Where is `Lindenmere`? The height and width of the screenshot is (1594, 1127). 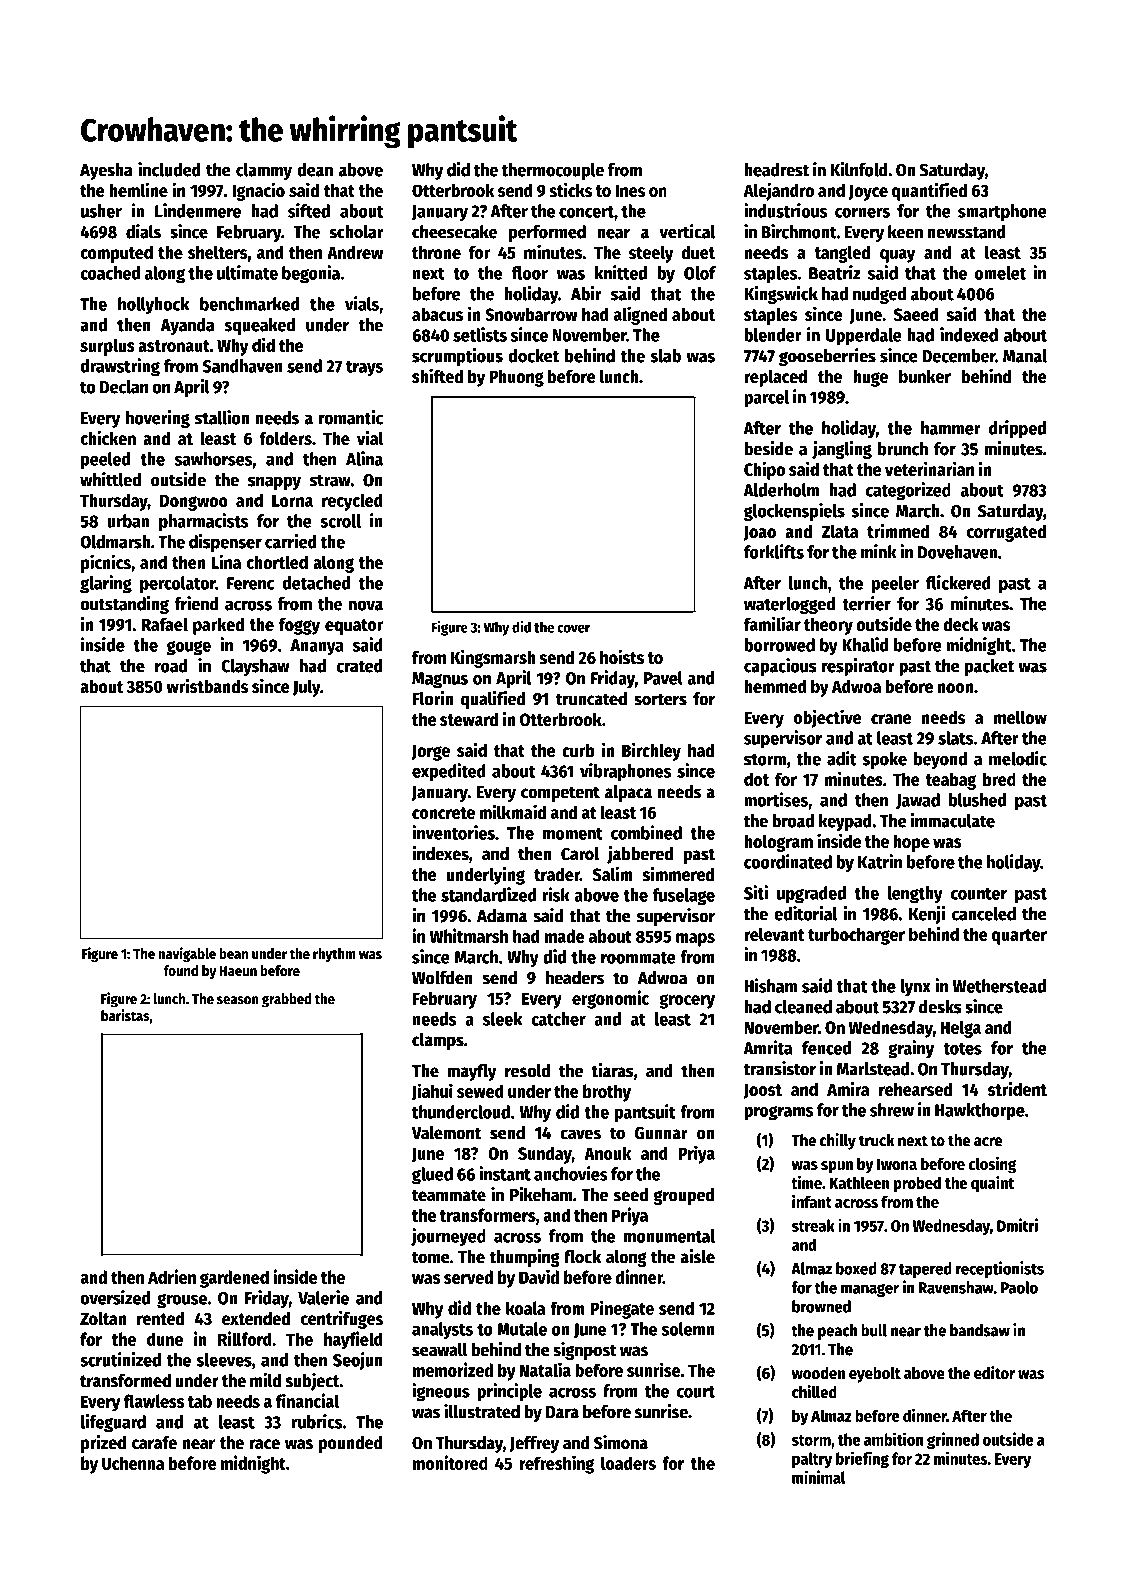 Lindenmere is located at coordinates (198, 210).
